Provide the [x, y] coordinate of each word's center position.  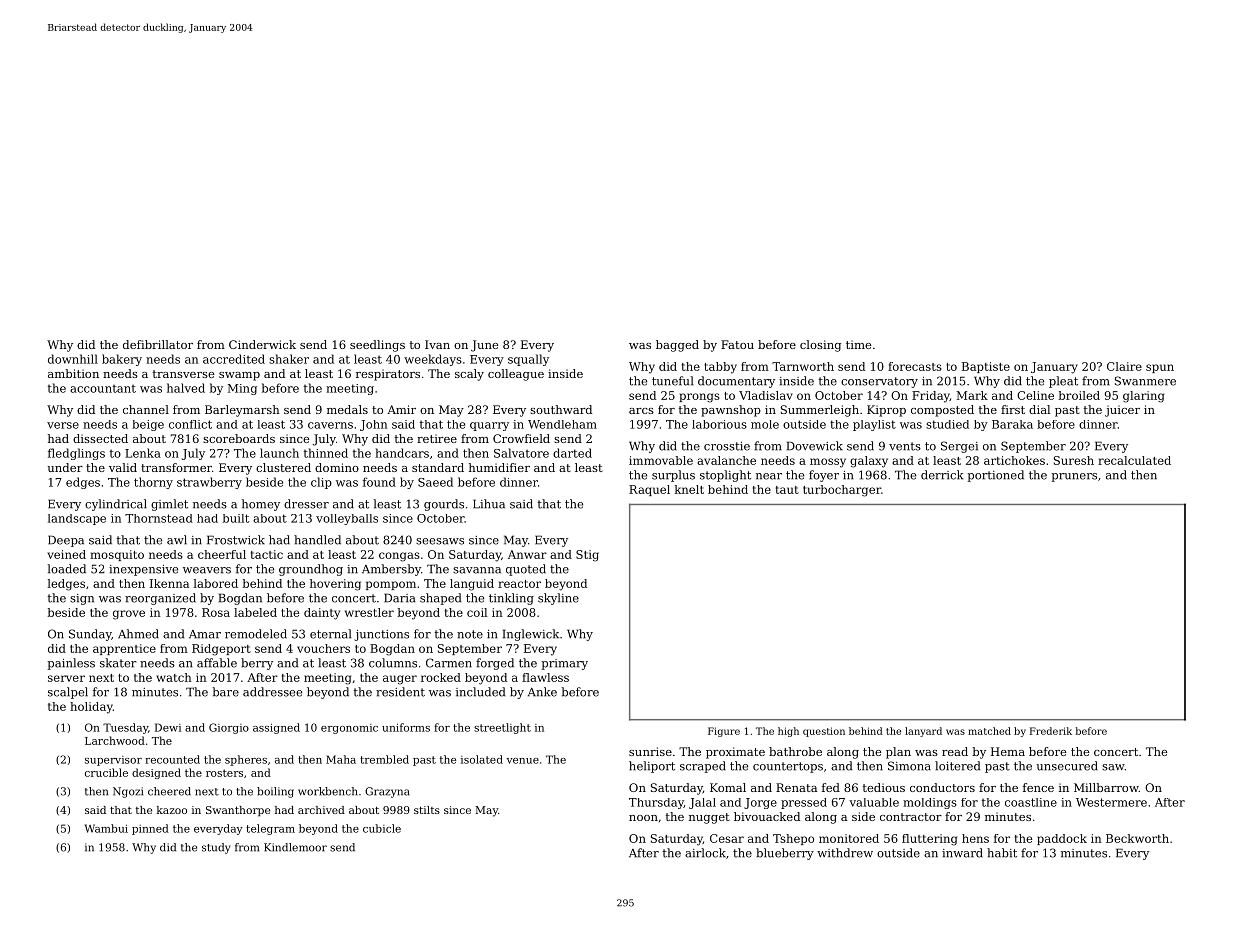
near [769, 476]
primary [565, 664]
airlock [705, 853]
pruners [1074, 477]
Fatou [737, 344]
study [216, 848]
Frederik [1051, 731]
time [858, 344]
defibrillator [158, 344]
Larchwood [115, 740]
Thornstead [159, 518]
